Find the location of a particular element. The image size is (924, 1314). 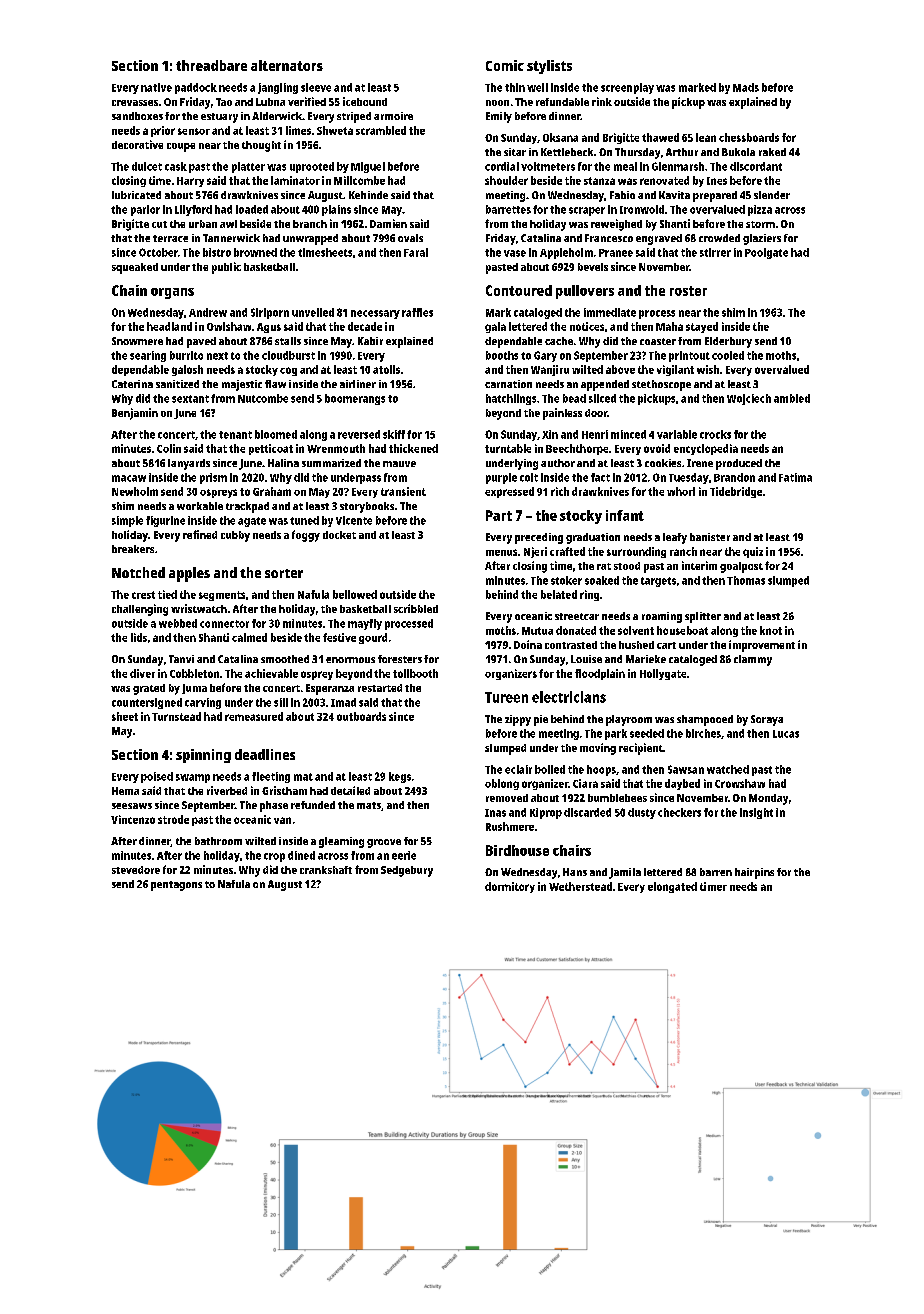

threadbare is located at coordinates (211, 65).
